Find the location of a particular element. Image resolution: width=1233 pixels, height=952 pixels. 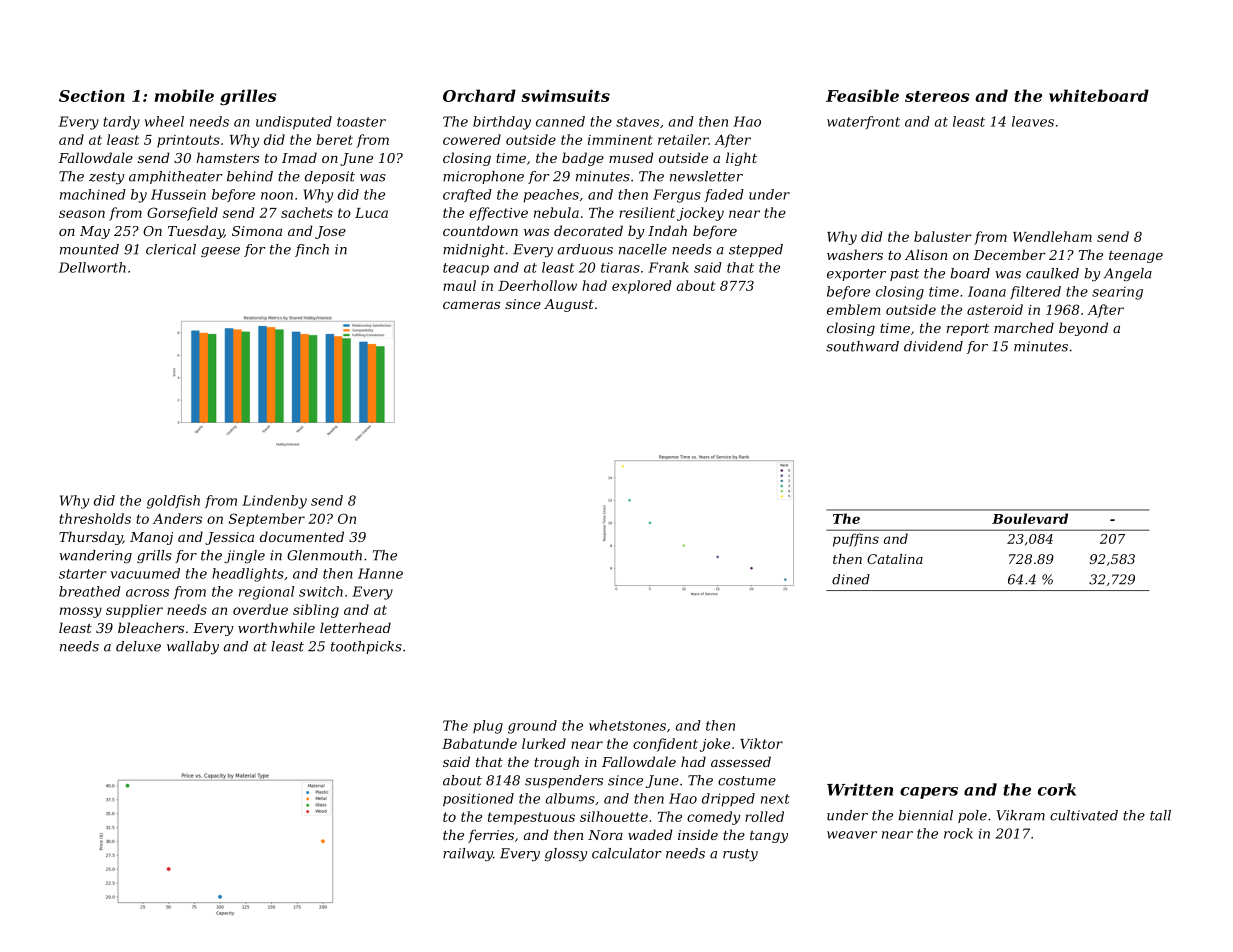

dividend is located at coordinates (933, 346).
